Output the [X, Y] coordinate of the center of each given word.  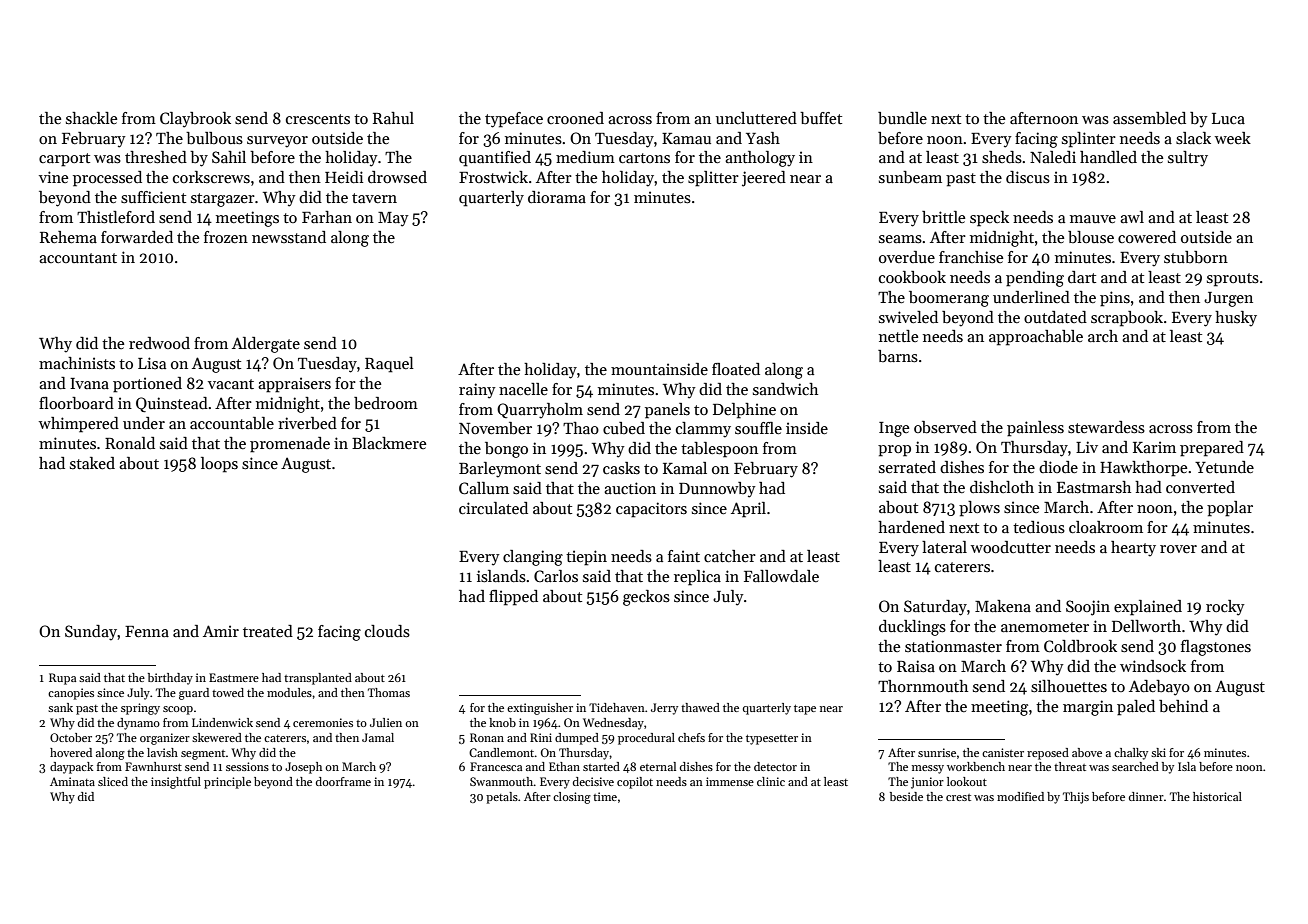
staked [92, 463]
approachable [1036, 338]
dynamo [138, 724]
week [1233, 138]
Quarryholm [540, 411]
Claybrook [195, 120]
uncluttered [756, 118]
